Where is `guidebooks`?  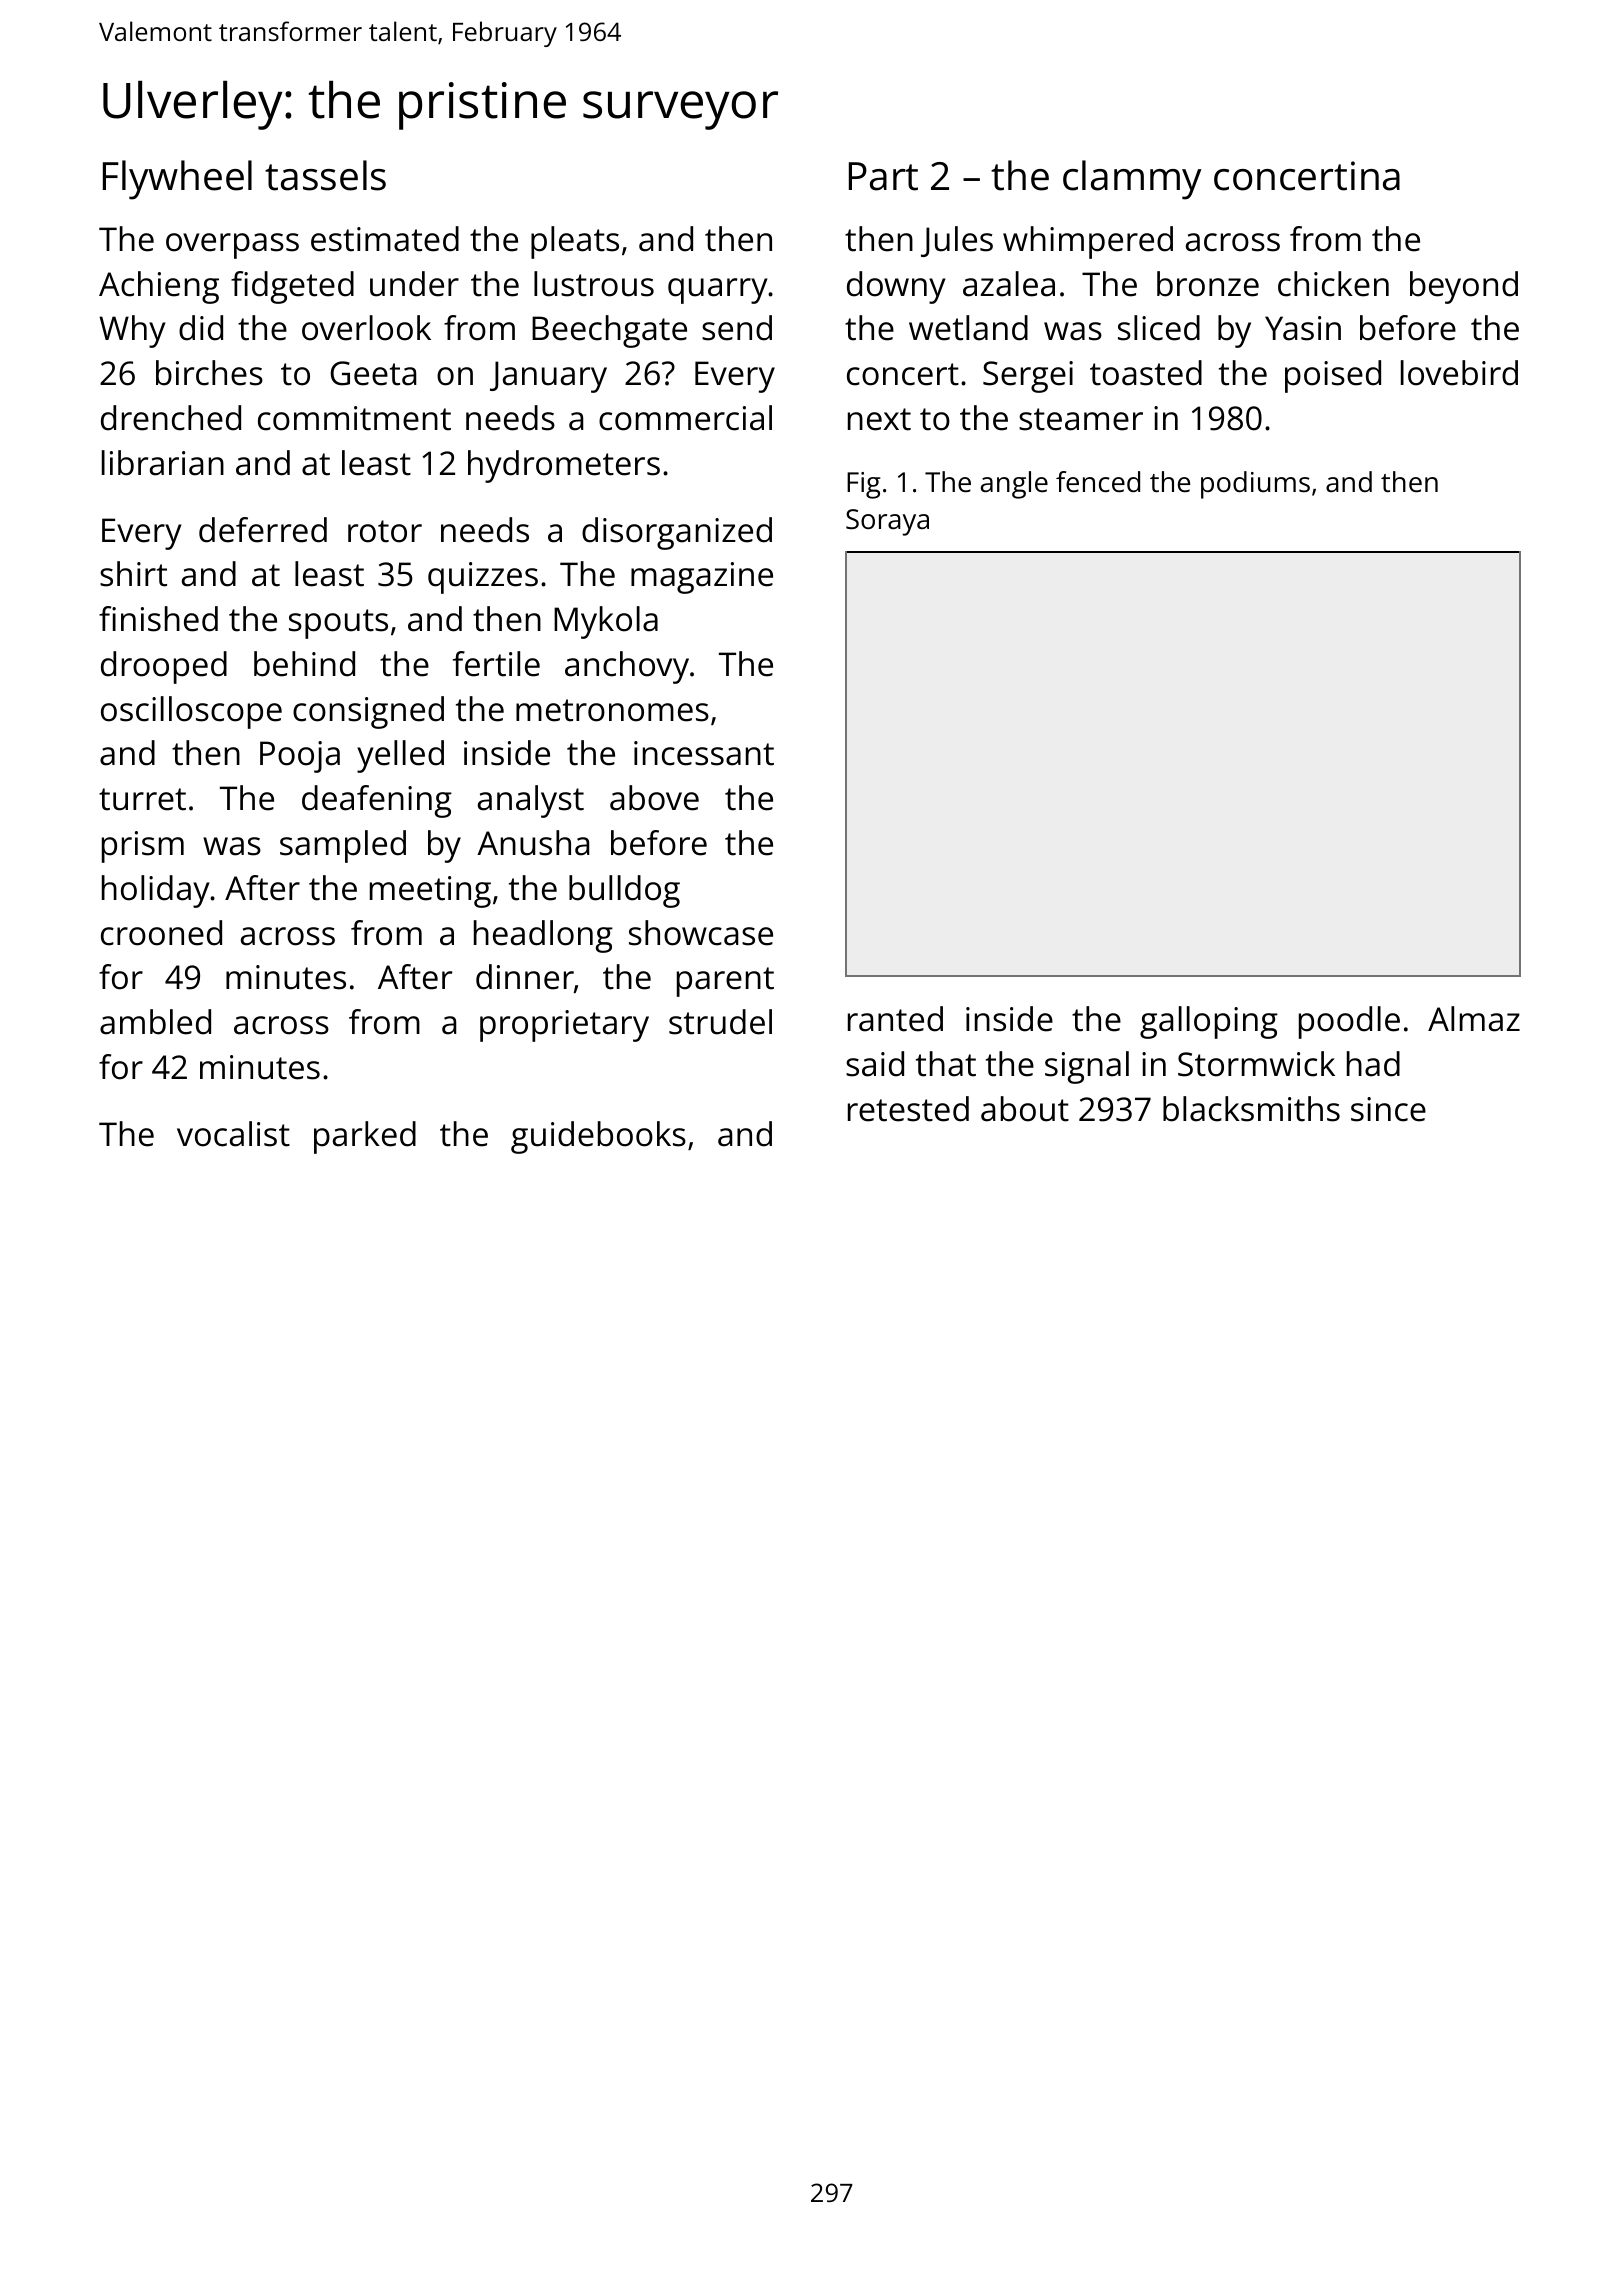 guidebooks is located at coordinates (598, 1137).
